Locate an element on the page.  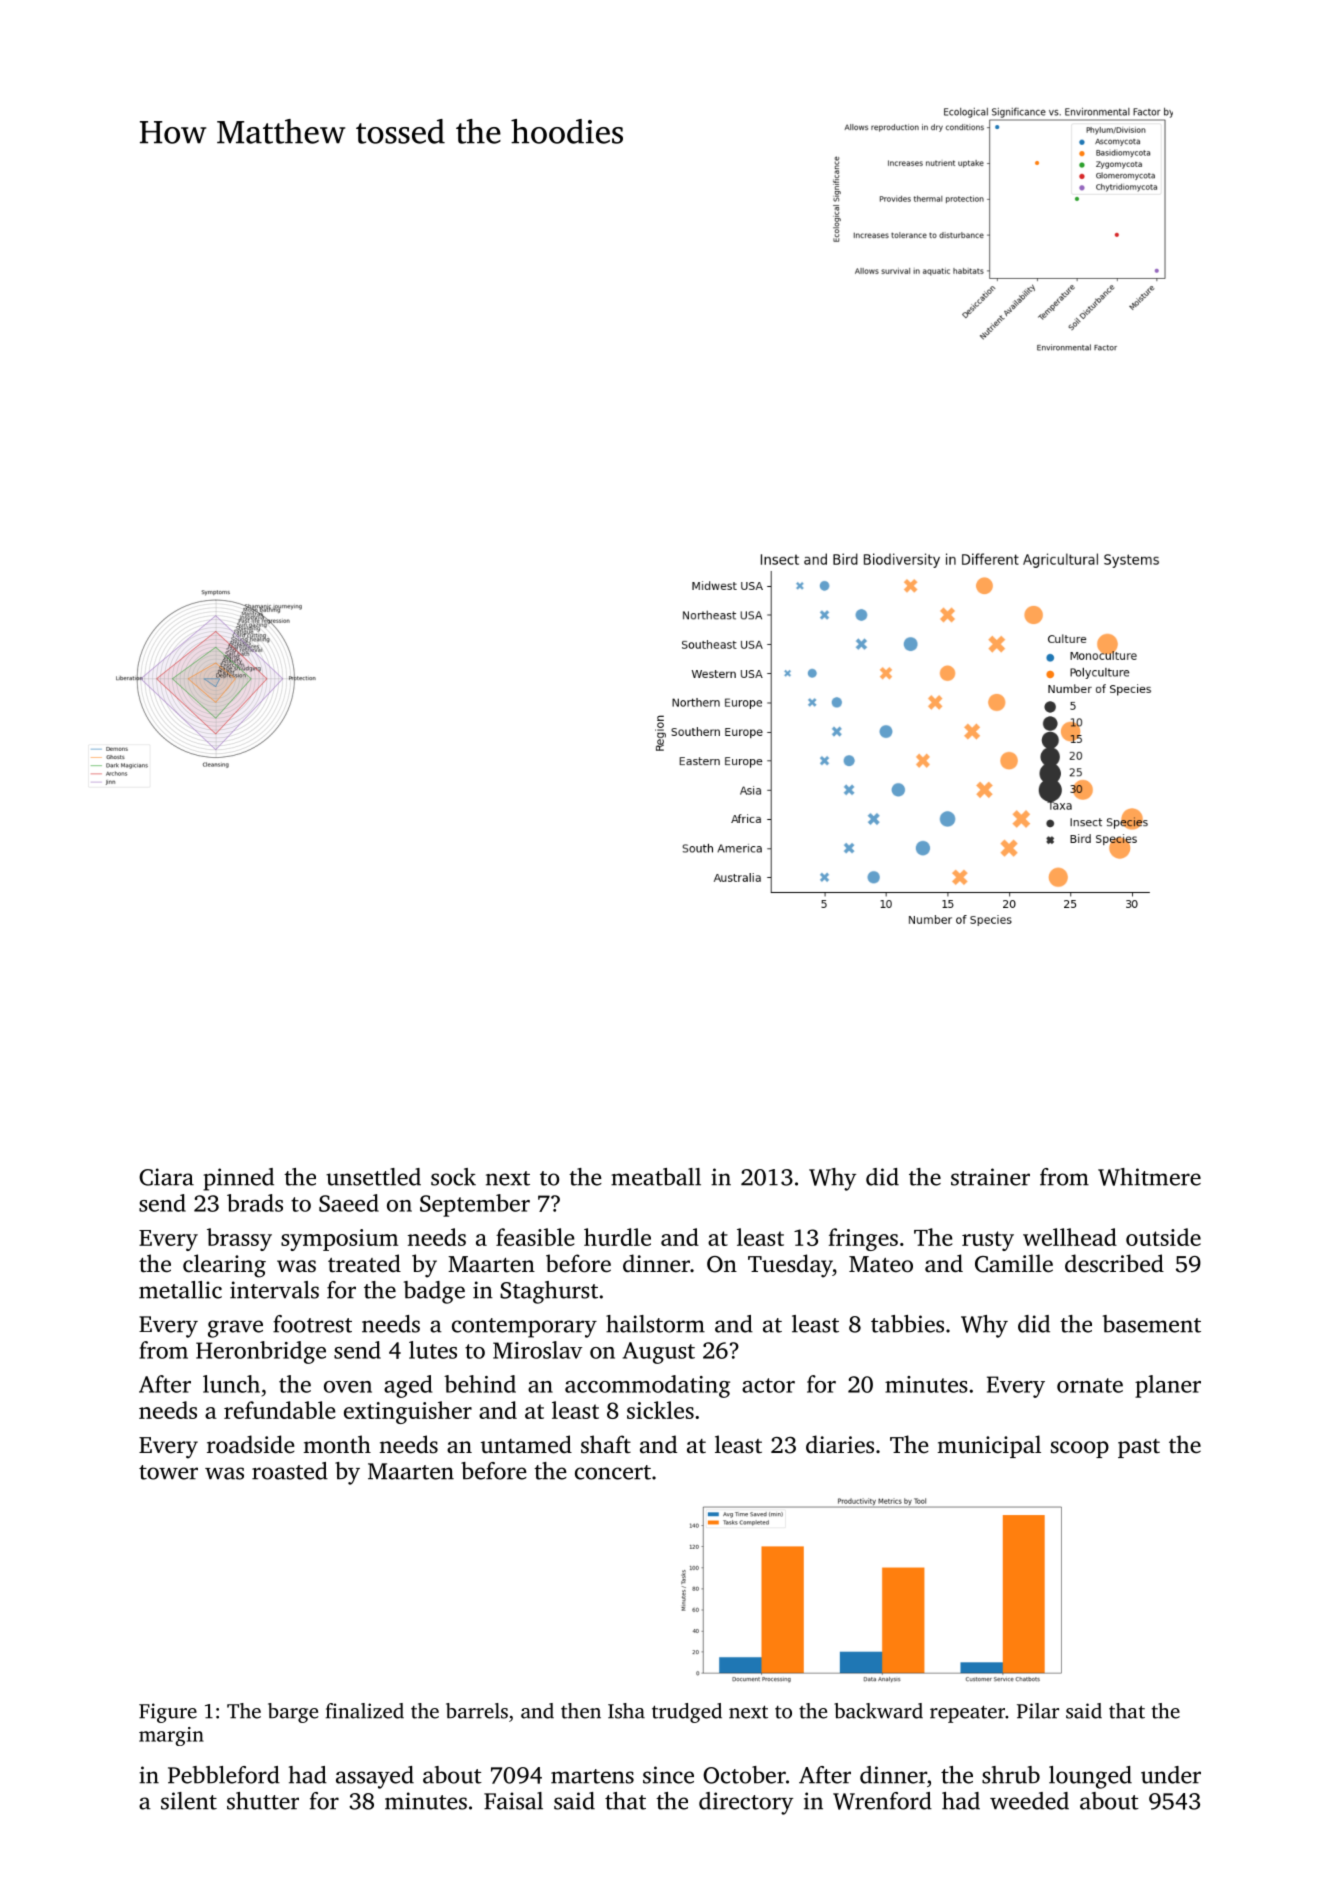
tower is located at coordinates (168, 1472).
